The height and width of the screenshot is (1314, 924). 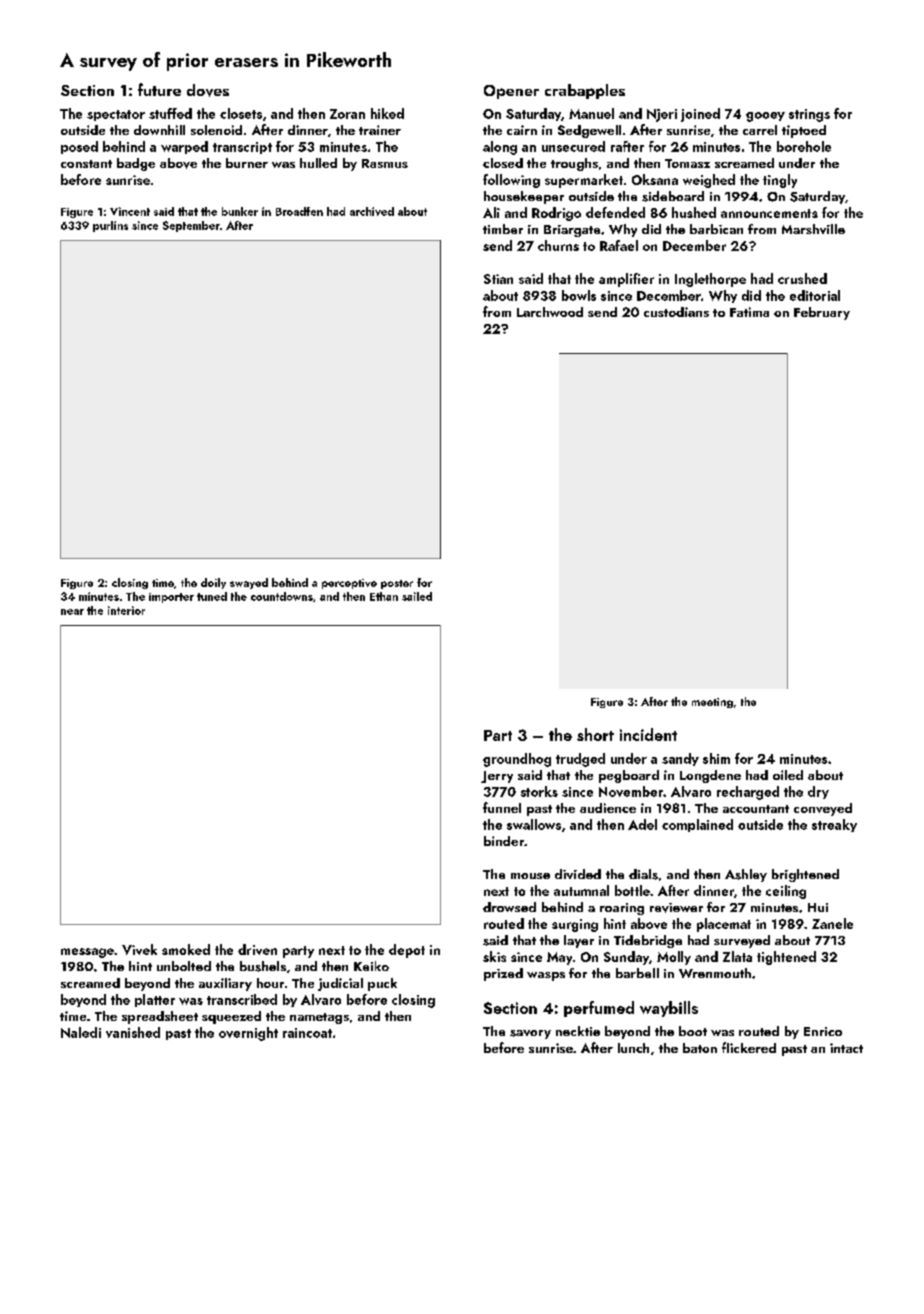 What do you see at coordinates (87, 953) in the screenshot?
I see `message` at bounding box center [87, 953].
